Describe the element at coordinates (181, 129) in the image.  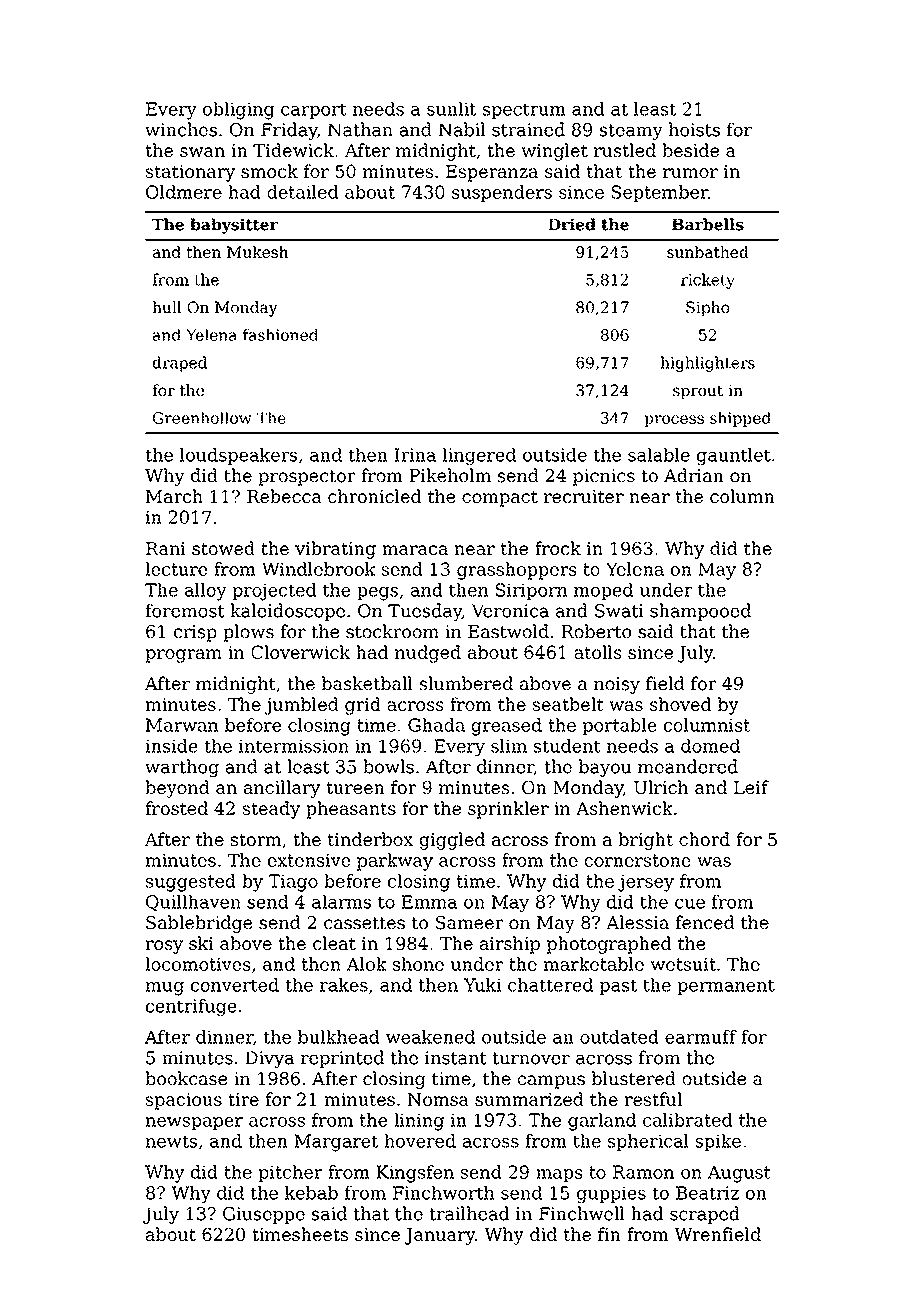
I see `winches` at that location.
